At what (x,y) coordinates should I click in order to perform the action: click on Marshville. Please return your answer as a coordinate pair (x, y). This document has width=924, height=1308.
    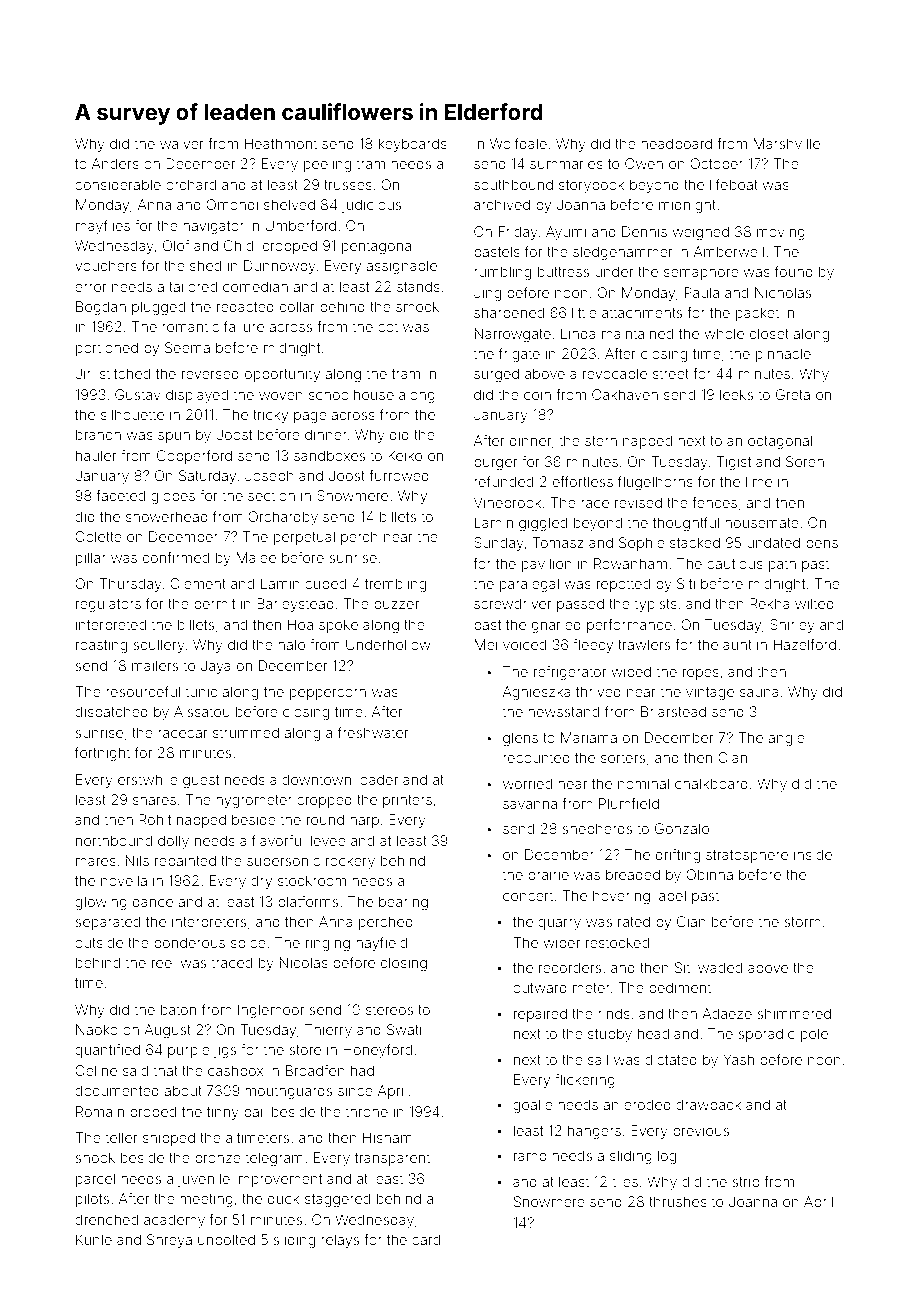
    Looking at the image, I should click on (787, 143).
